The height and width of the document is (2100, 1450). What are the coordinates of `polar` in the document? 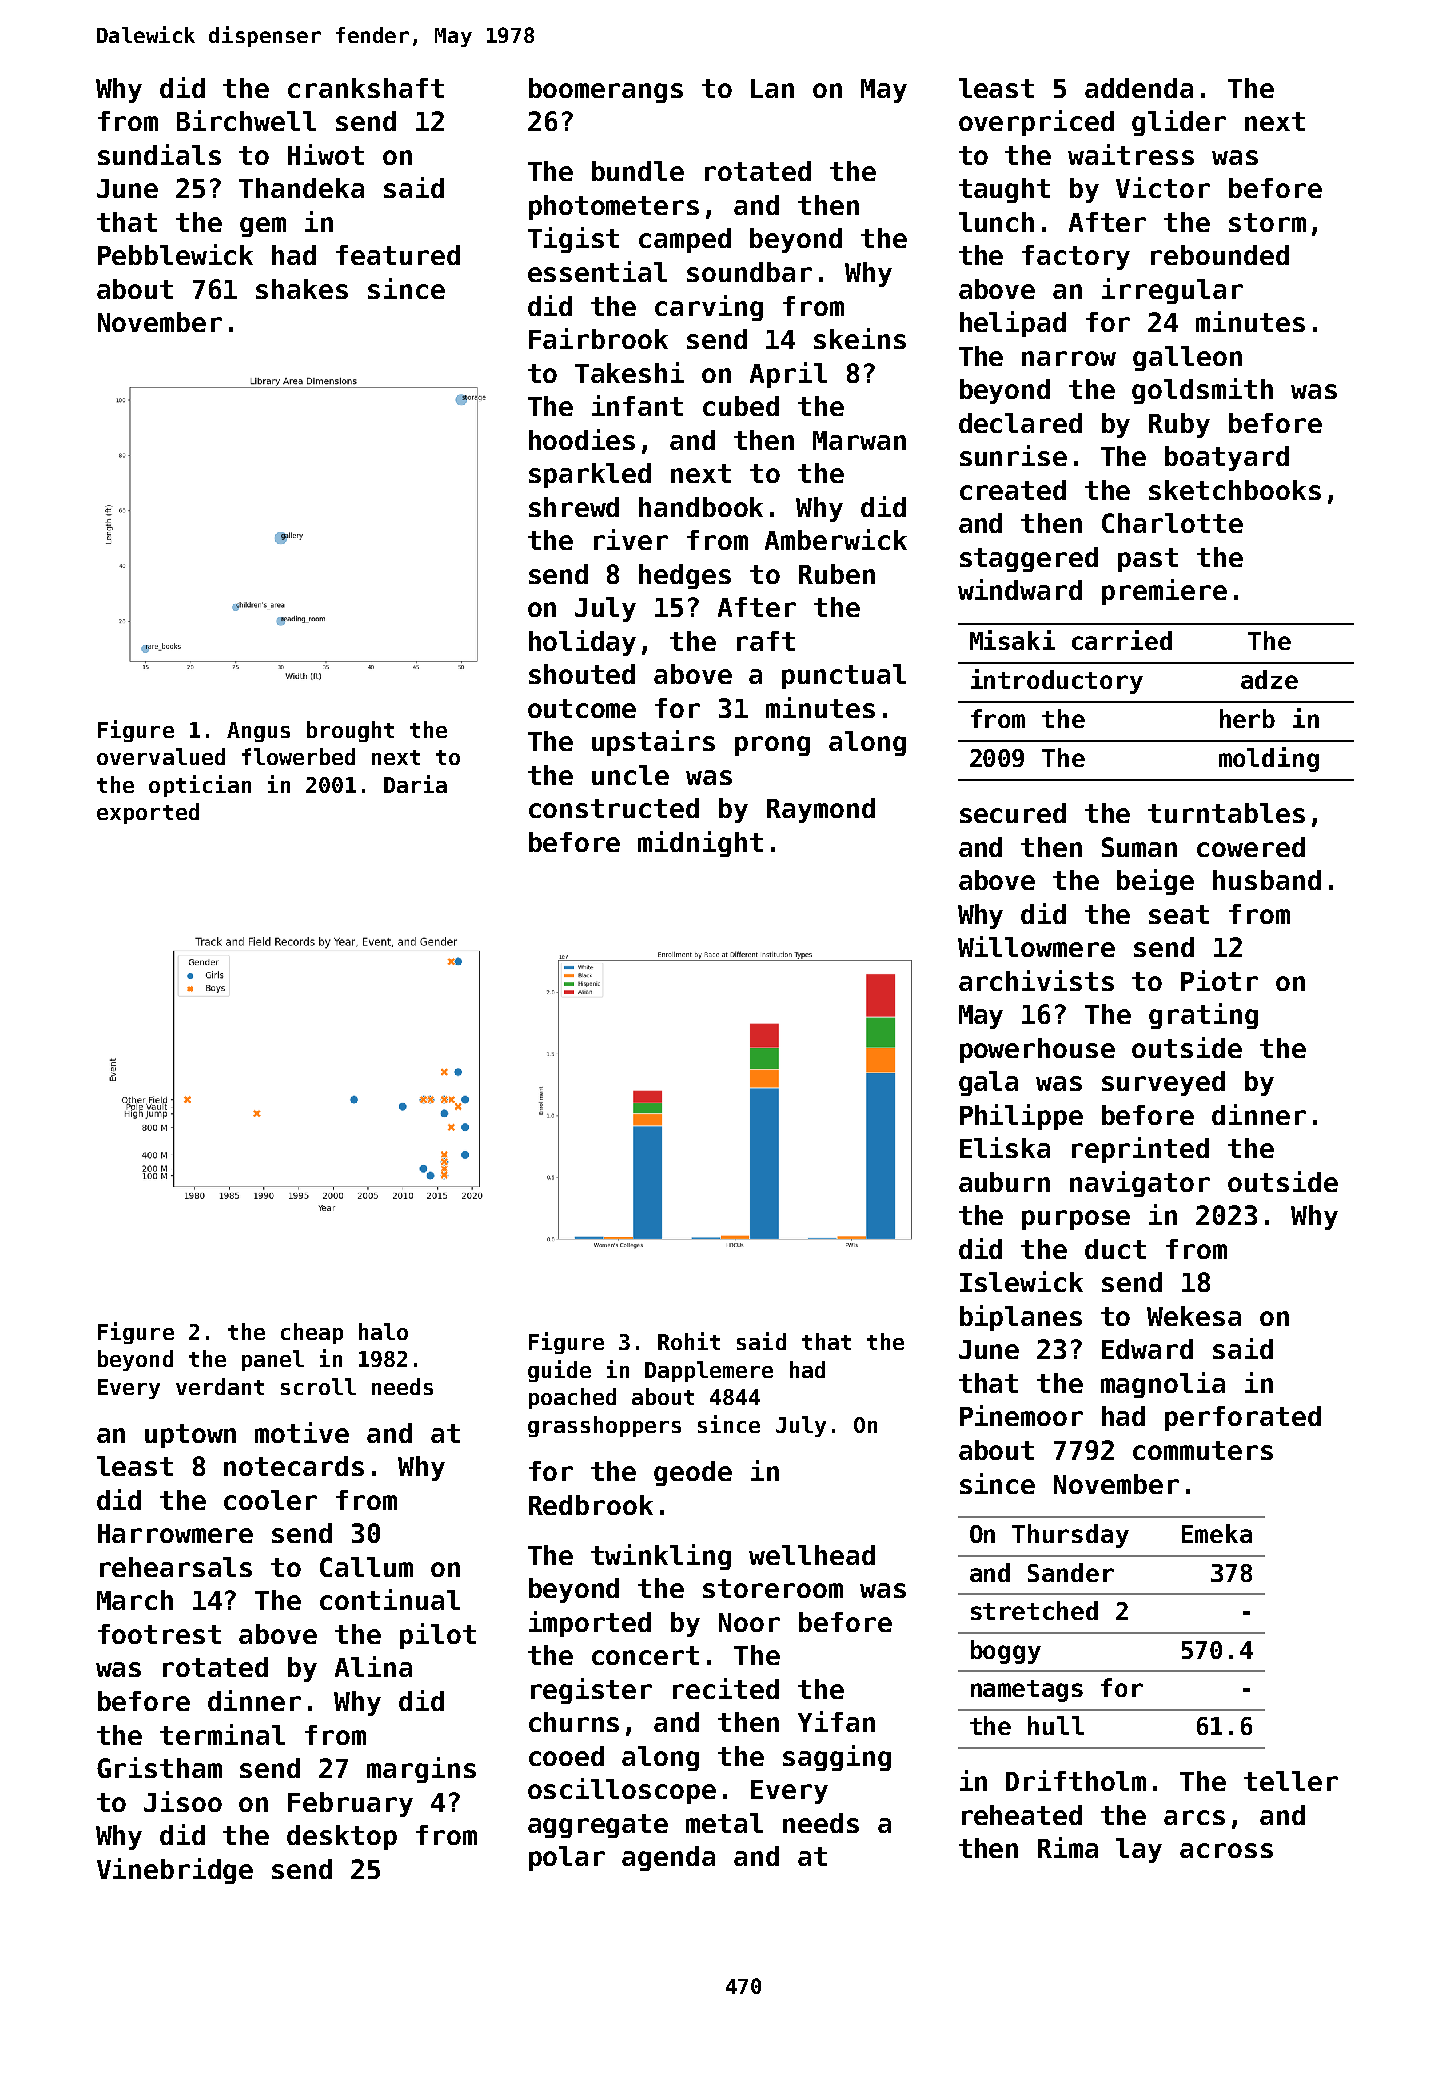 It's located at (567, 1858).
